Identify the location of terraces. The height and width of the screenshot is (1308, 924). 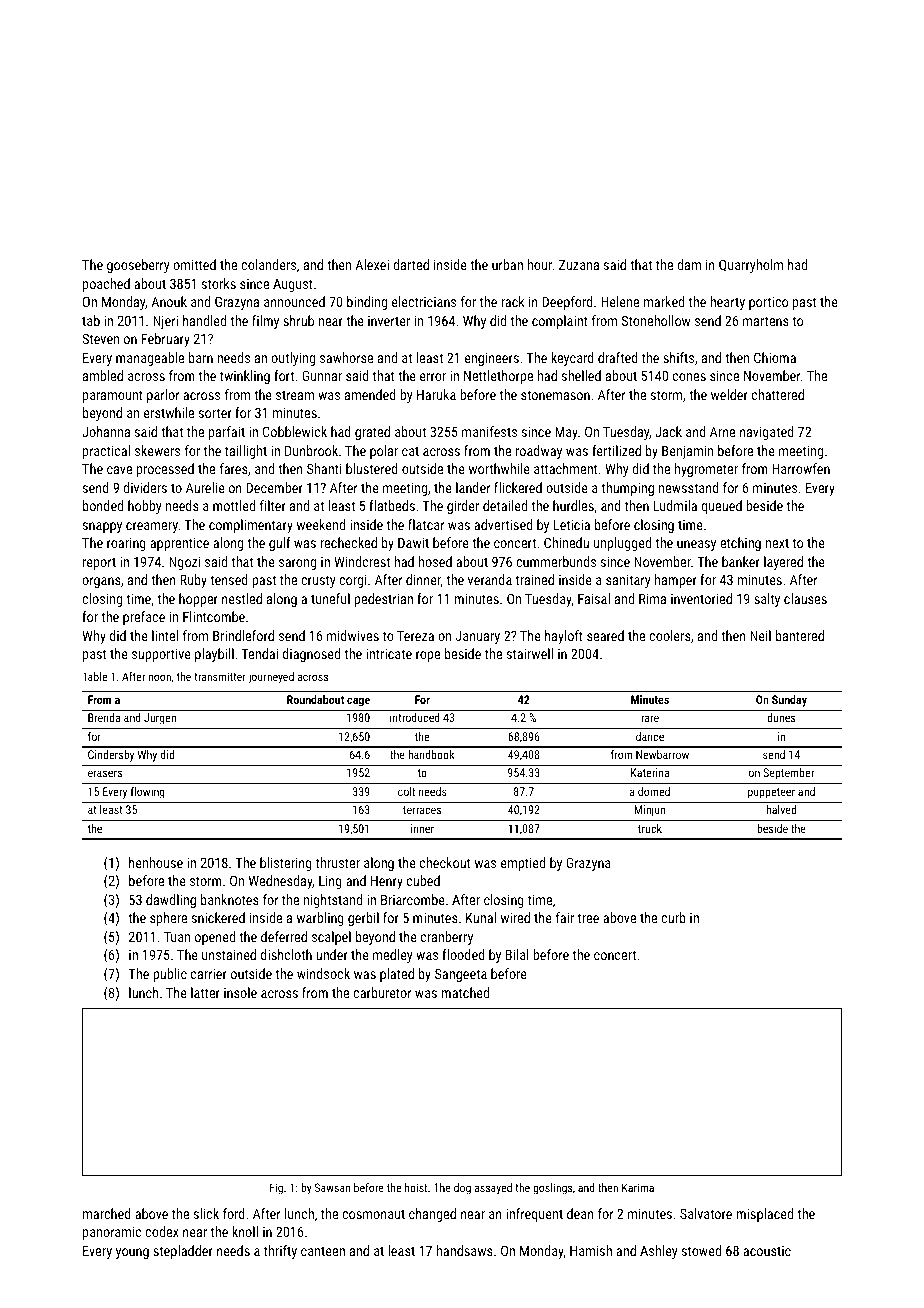
(422, 810).
